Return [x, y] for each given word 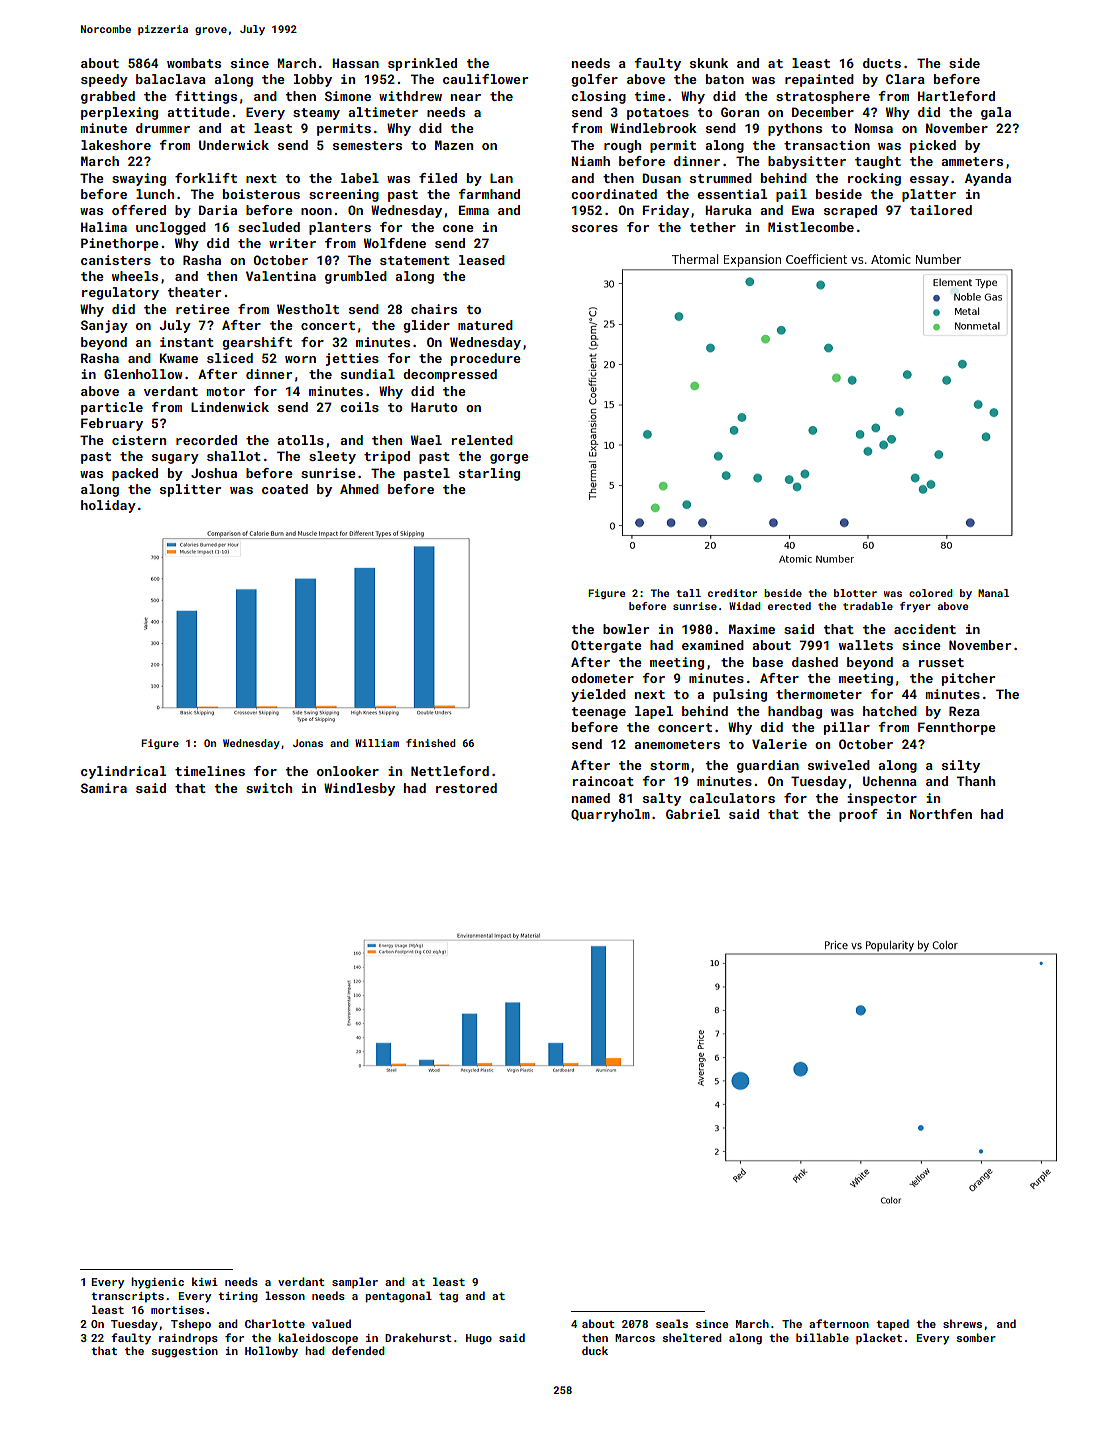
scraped [850, 211]
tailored [941, 210]
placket [879, 1339]
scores [595, 228]
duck [595, 1350]
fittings [206, 97]
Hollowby [271, 1352]
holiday [108, 506]
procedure [486, 359]
